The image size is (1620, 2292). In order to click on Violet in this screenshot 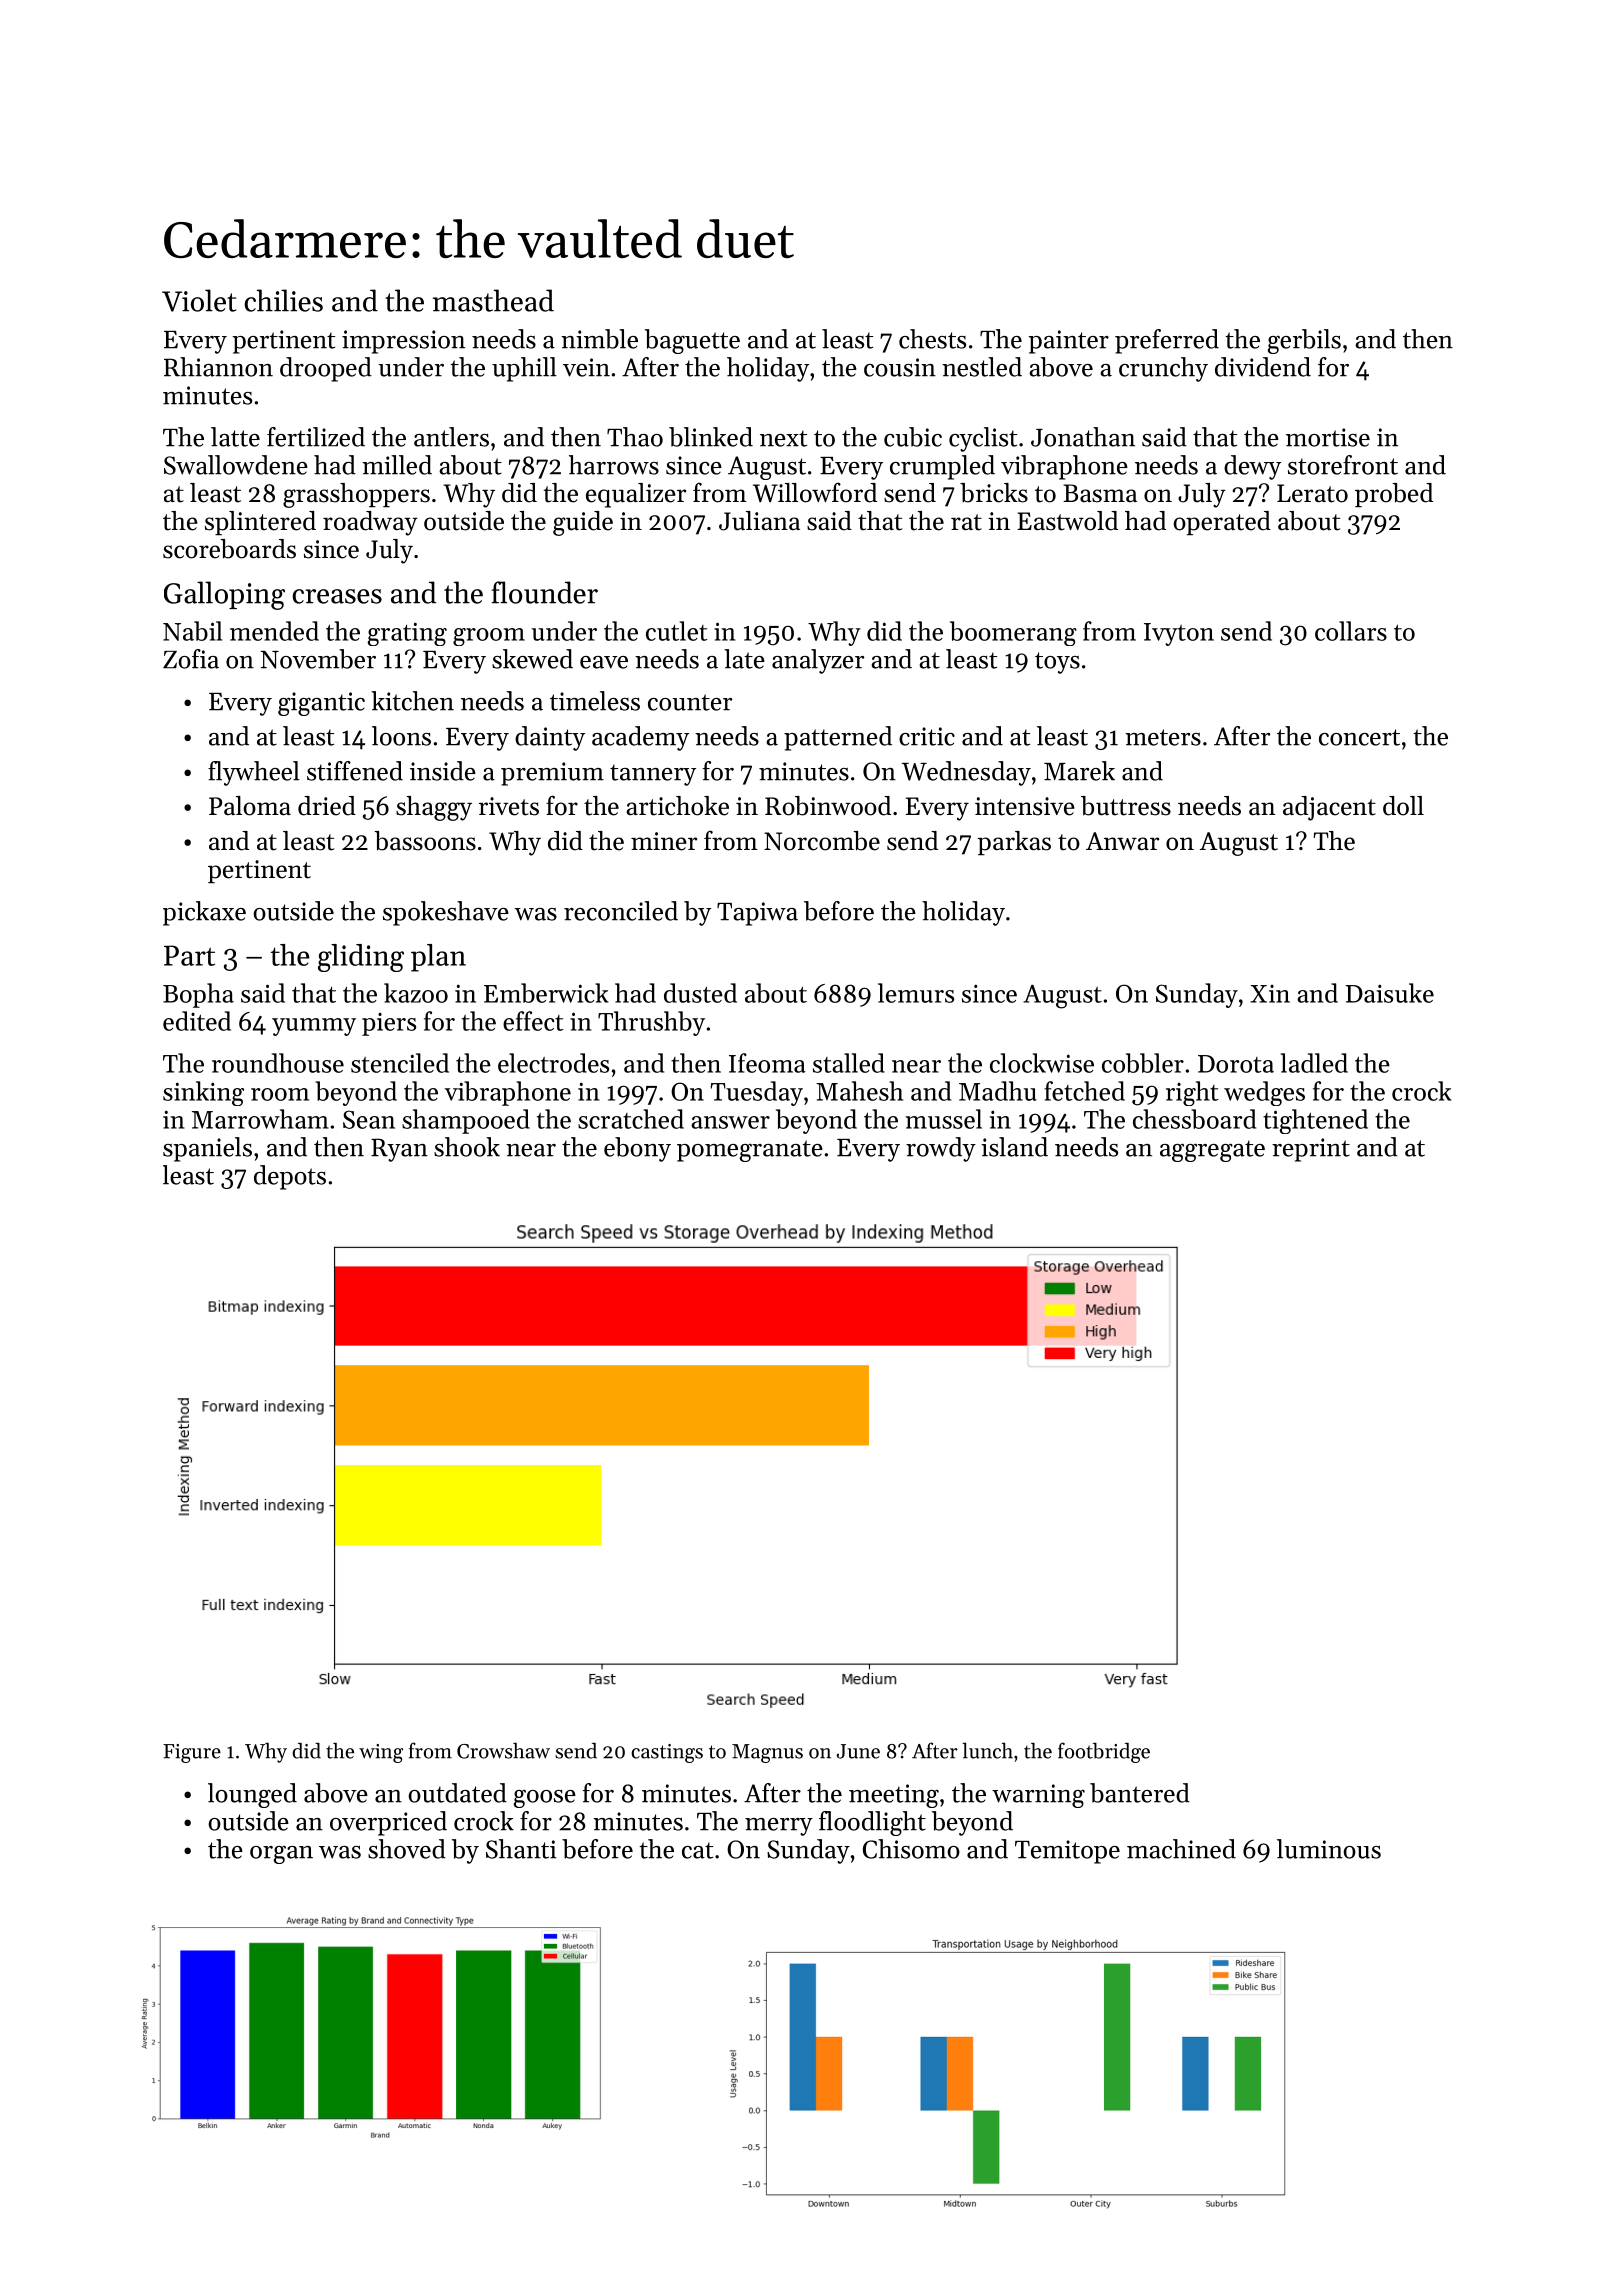, I will do `click(199, 300)`.
